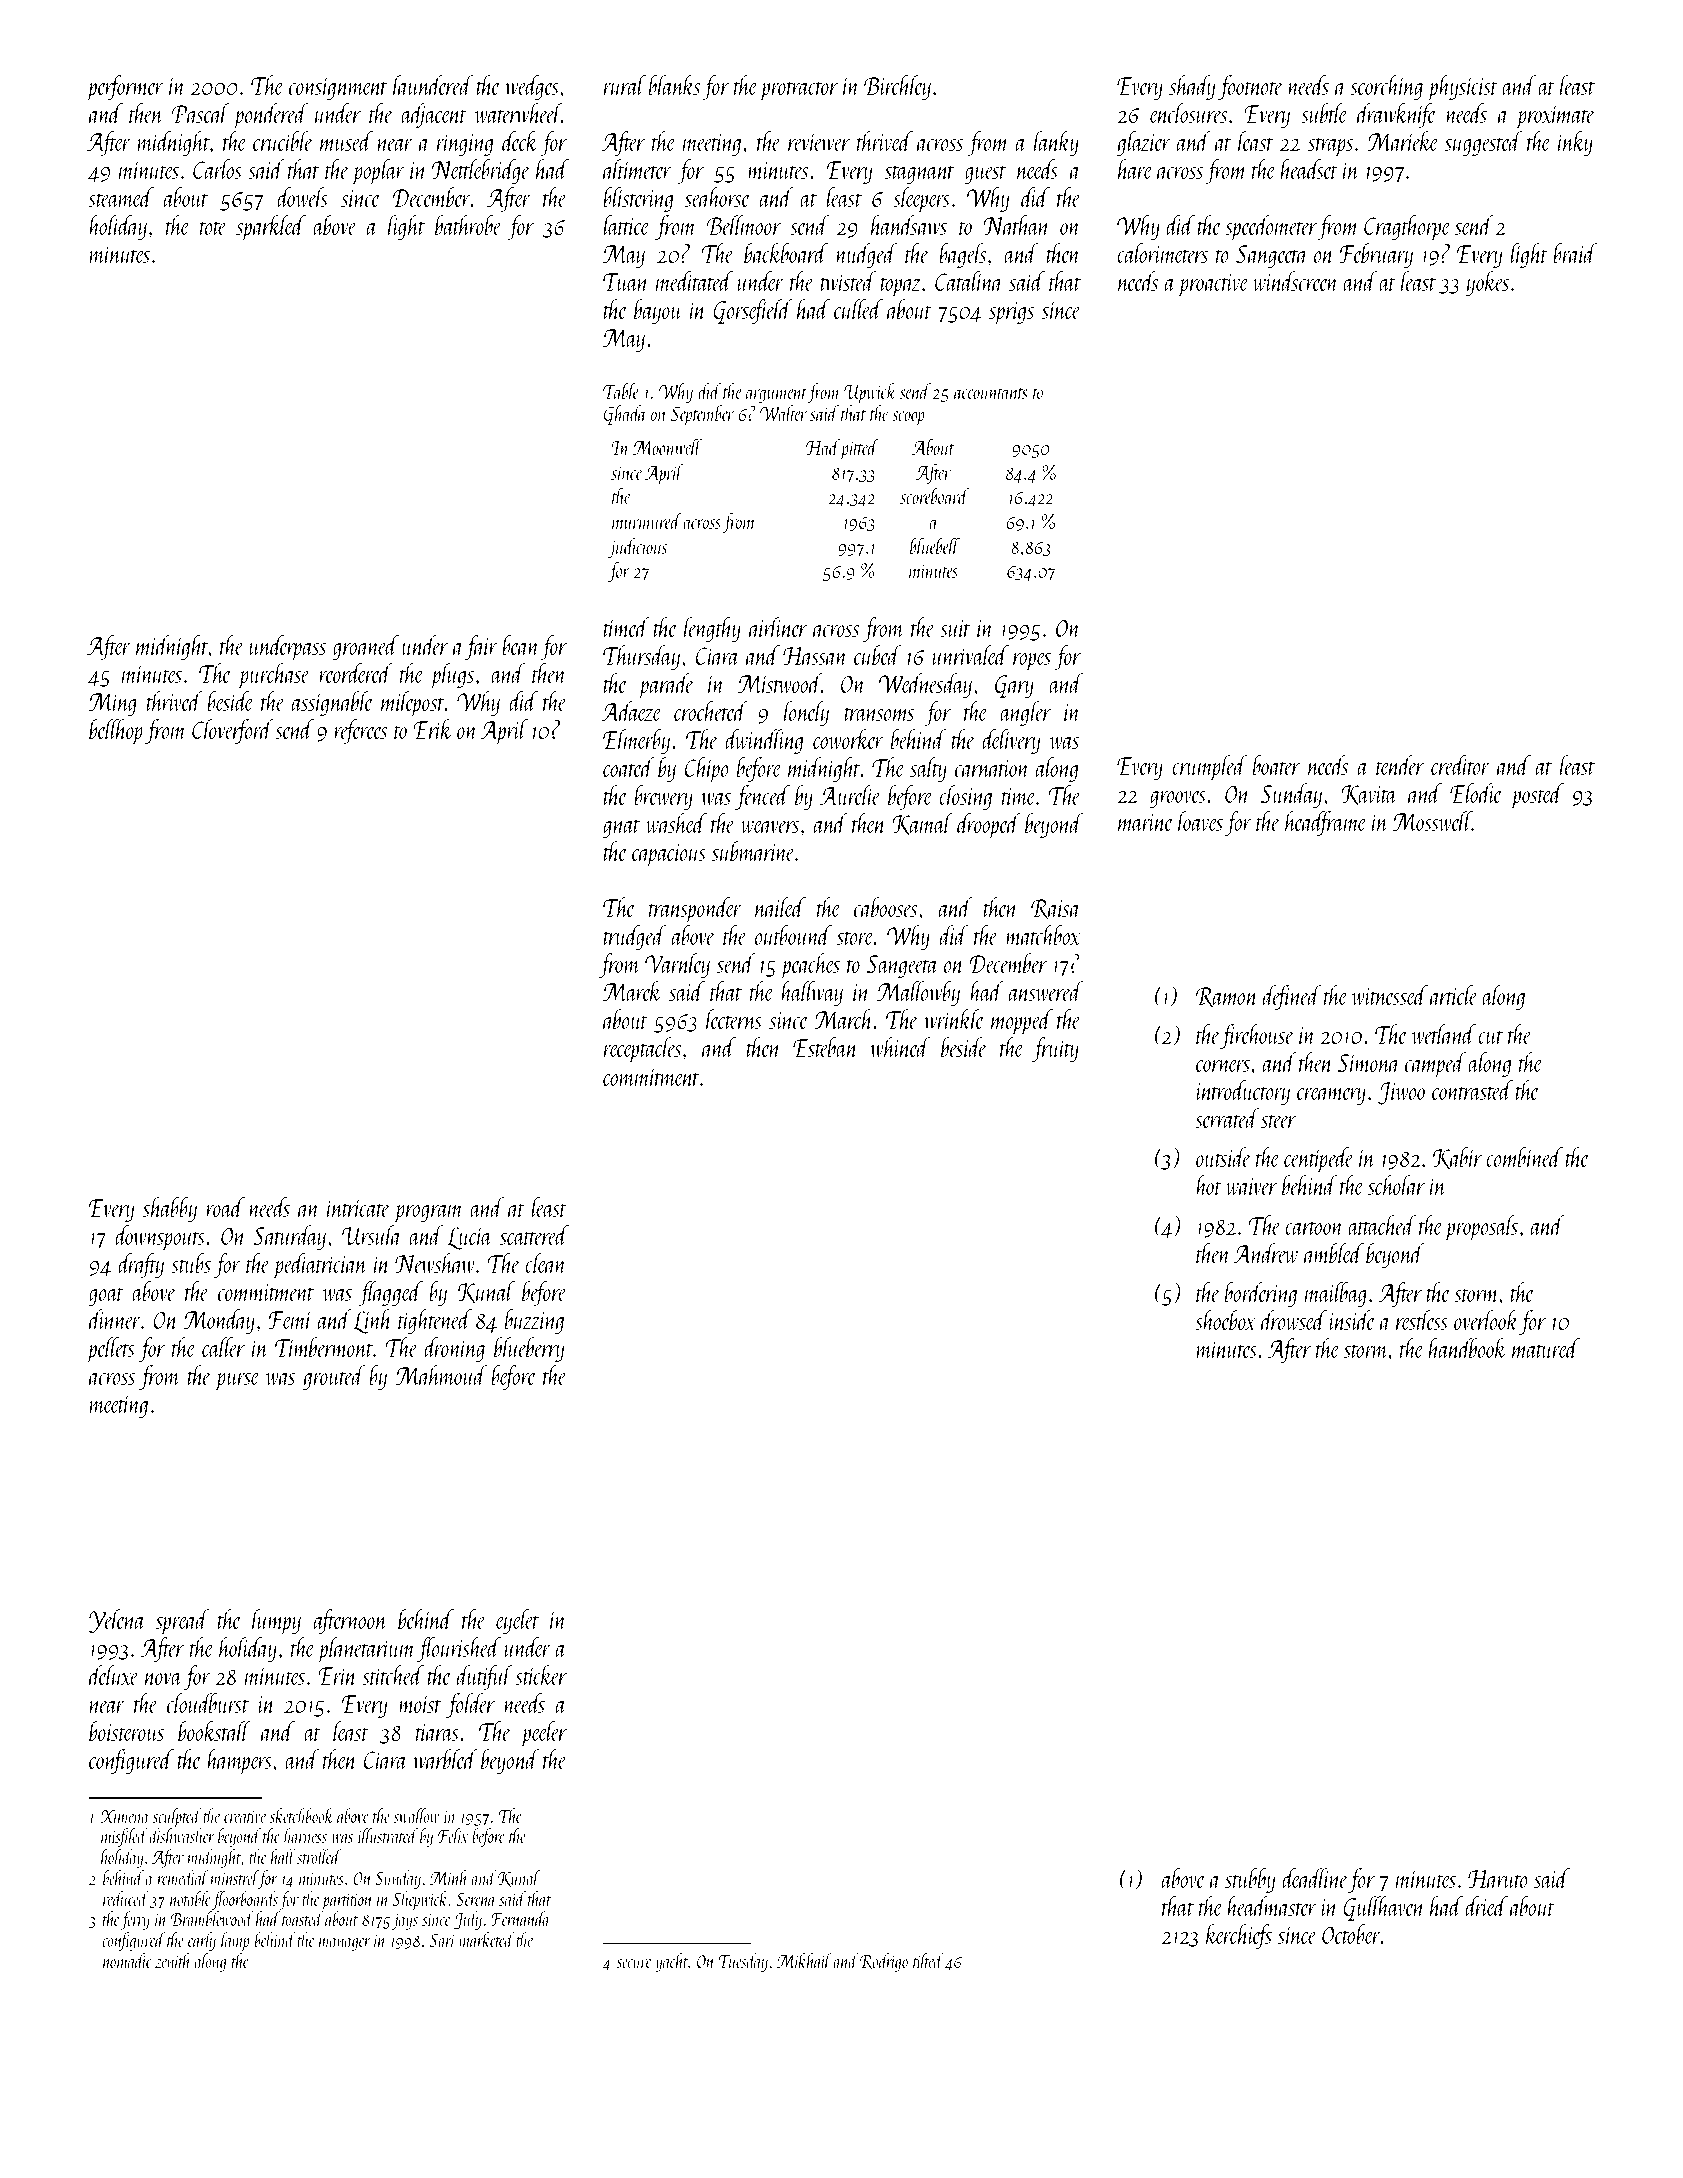 The height and width of the image is (2178, 1683). What do you see at coordinates (1351, 1934) in the image?
I see `October` at bounding box center [1351, 1934].
